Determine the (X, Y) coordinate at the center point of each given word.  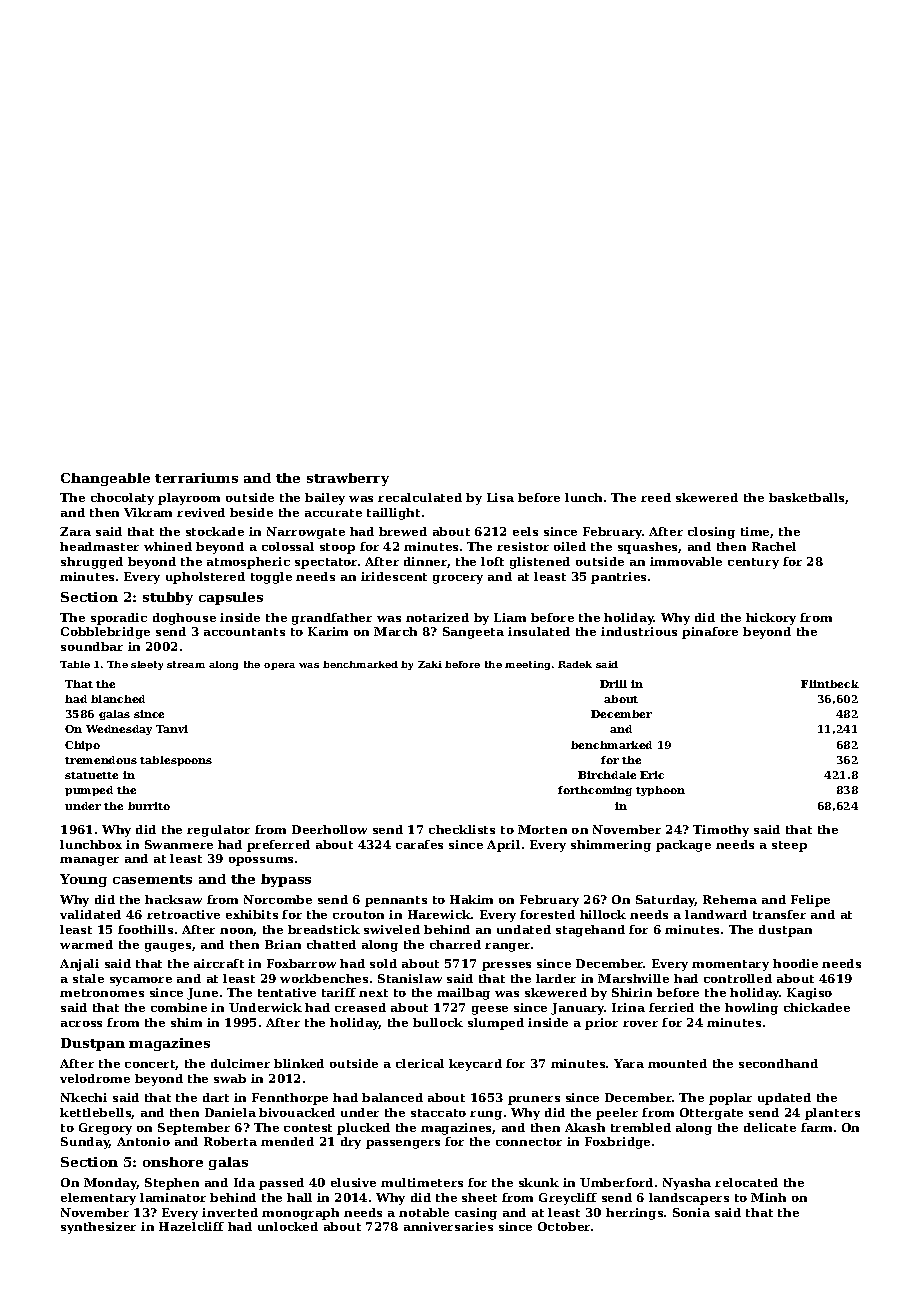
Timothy (721, 831)
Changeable (105, 479)
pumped (89, 791)
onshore (173, 1162)
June (202, 994)
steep (789, 846)
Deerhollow (329, 829)
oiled (570, 546)
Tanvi (172, 729)
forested (547, 914)
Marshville (633, 978)
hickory (771, 619)
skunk (539, 1182)
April (503, 846)
